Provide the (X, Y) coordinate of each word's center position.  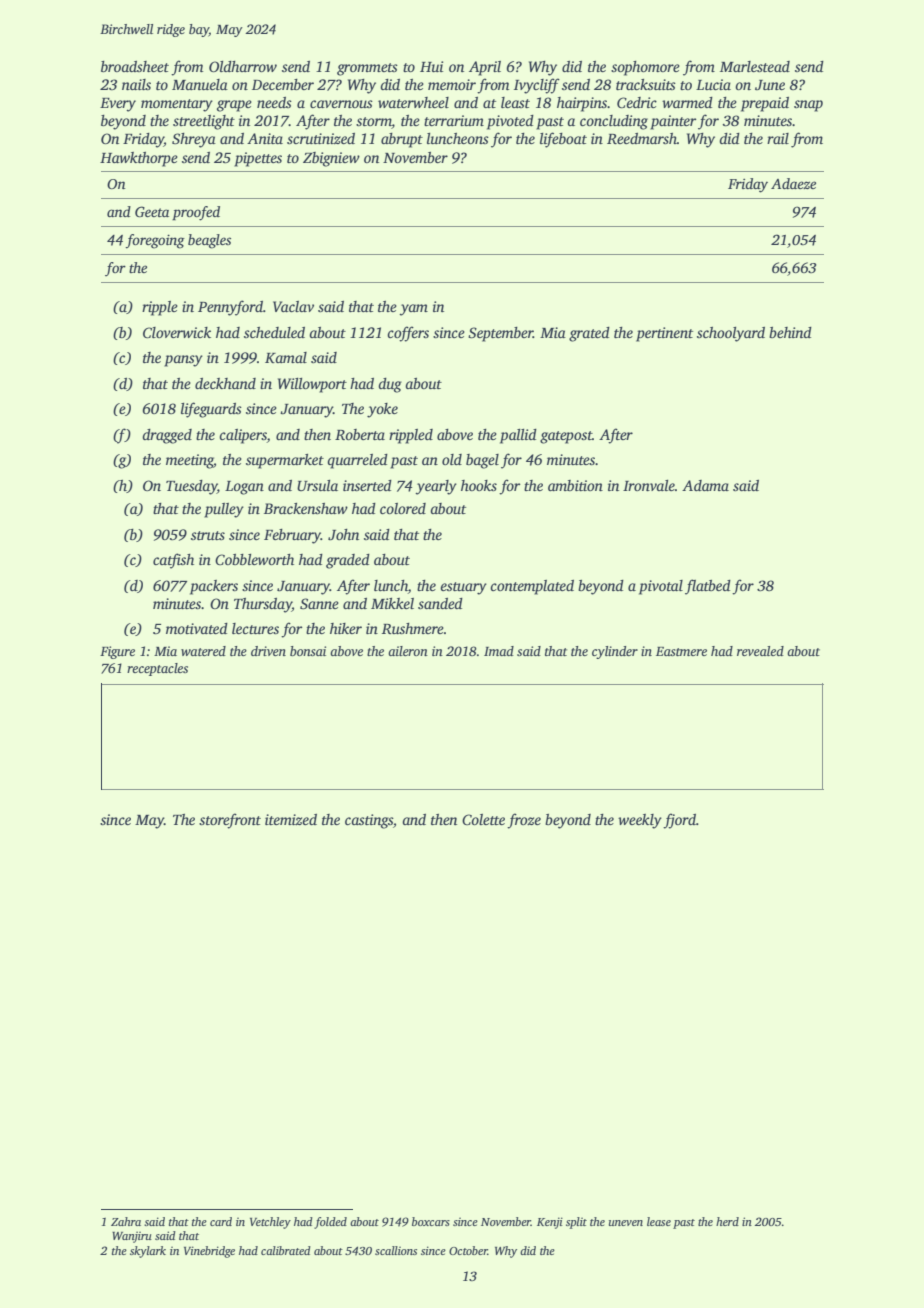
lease (659, 1221)
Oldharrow (243, 66)
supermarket (285, 461)
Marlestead (755, 66)
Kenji (550, 1223)
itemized (291, 819)
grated (589, 334)
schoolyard (731, 334)
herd (727, 1221)
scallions (396, 1250)
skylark (148, 1252)
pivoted (510, 122)
